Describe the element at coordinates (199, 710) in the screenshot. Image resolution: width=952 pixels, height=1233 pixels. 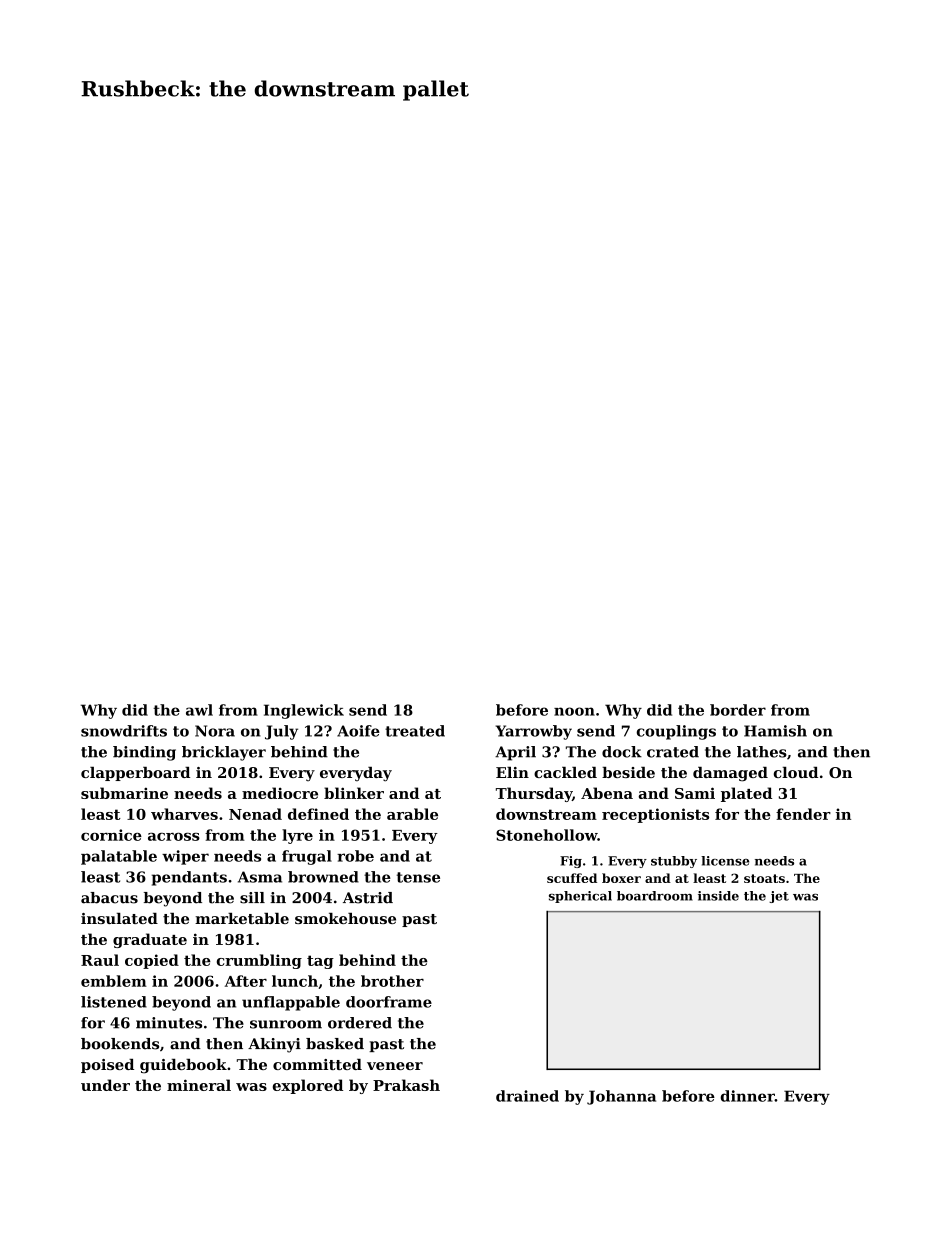
I see `awl` at that location.
